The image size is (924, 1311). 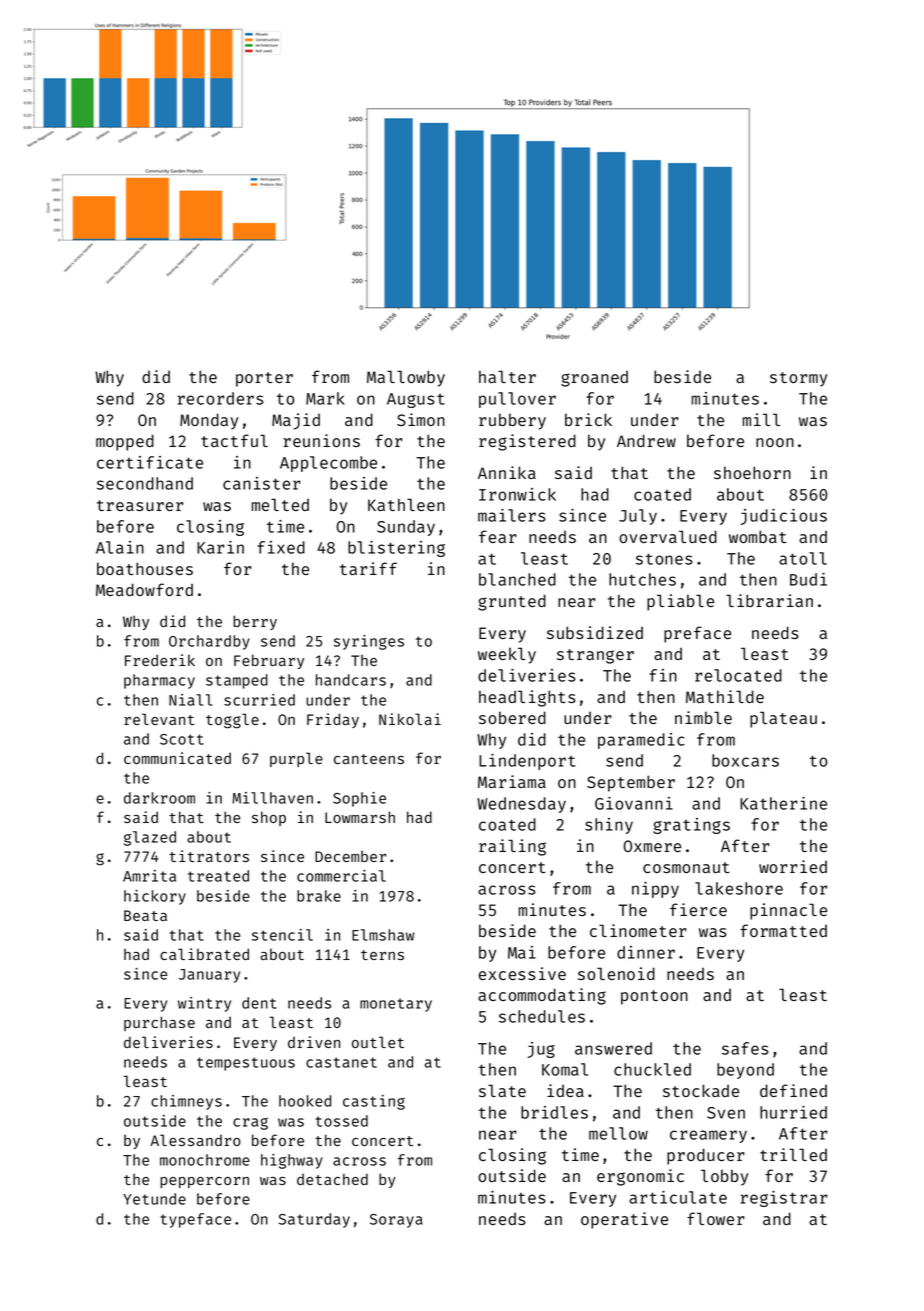 What do you see at coordinates (220, 398) in the document?
I see `recorders` at bounding box center [220, 398].
